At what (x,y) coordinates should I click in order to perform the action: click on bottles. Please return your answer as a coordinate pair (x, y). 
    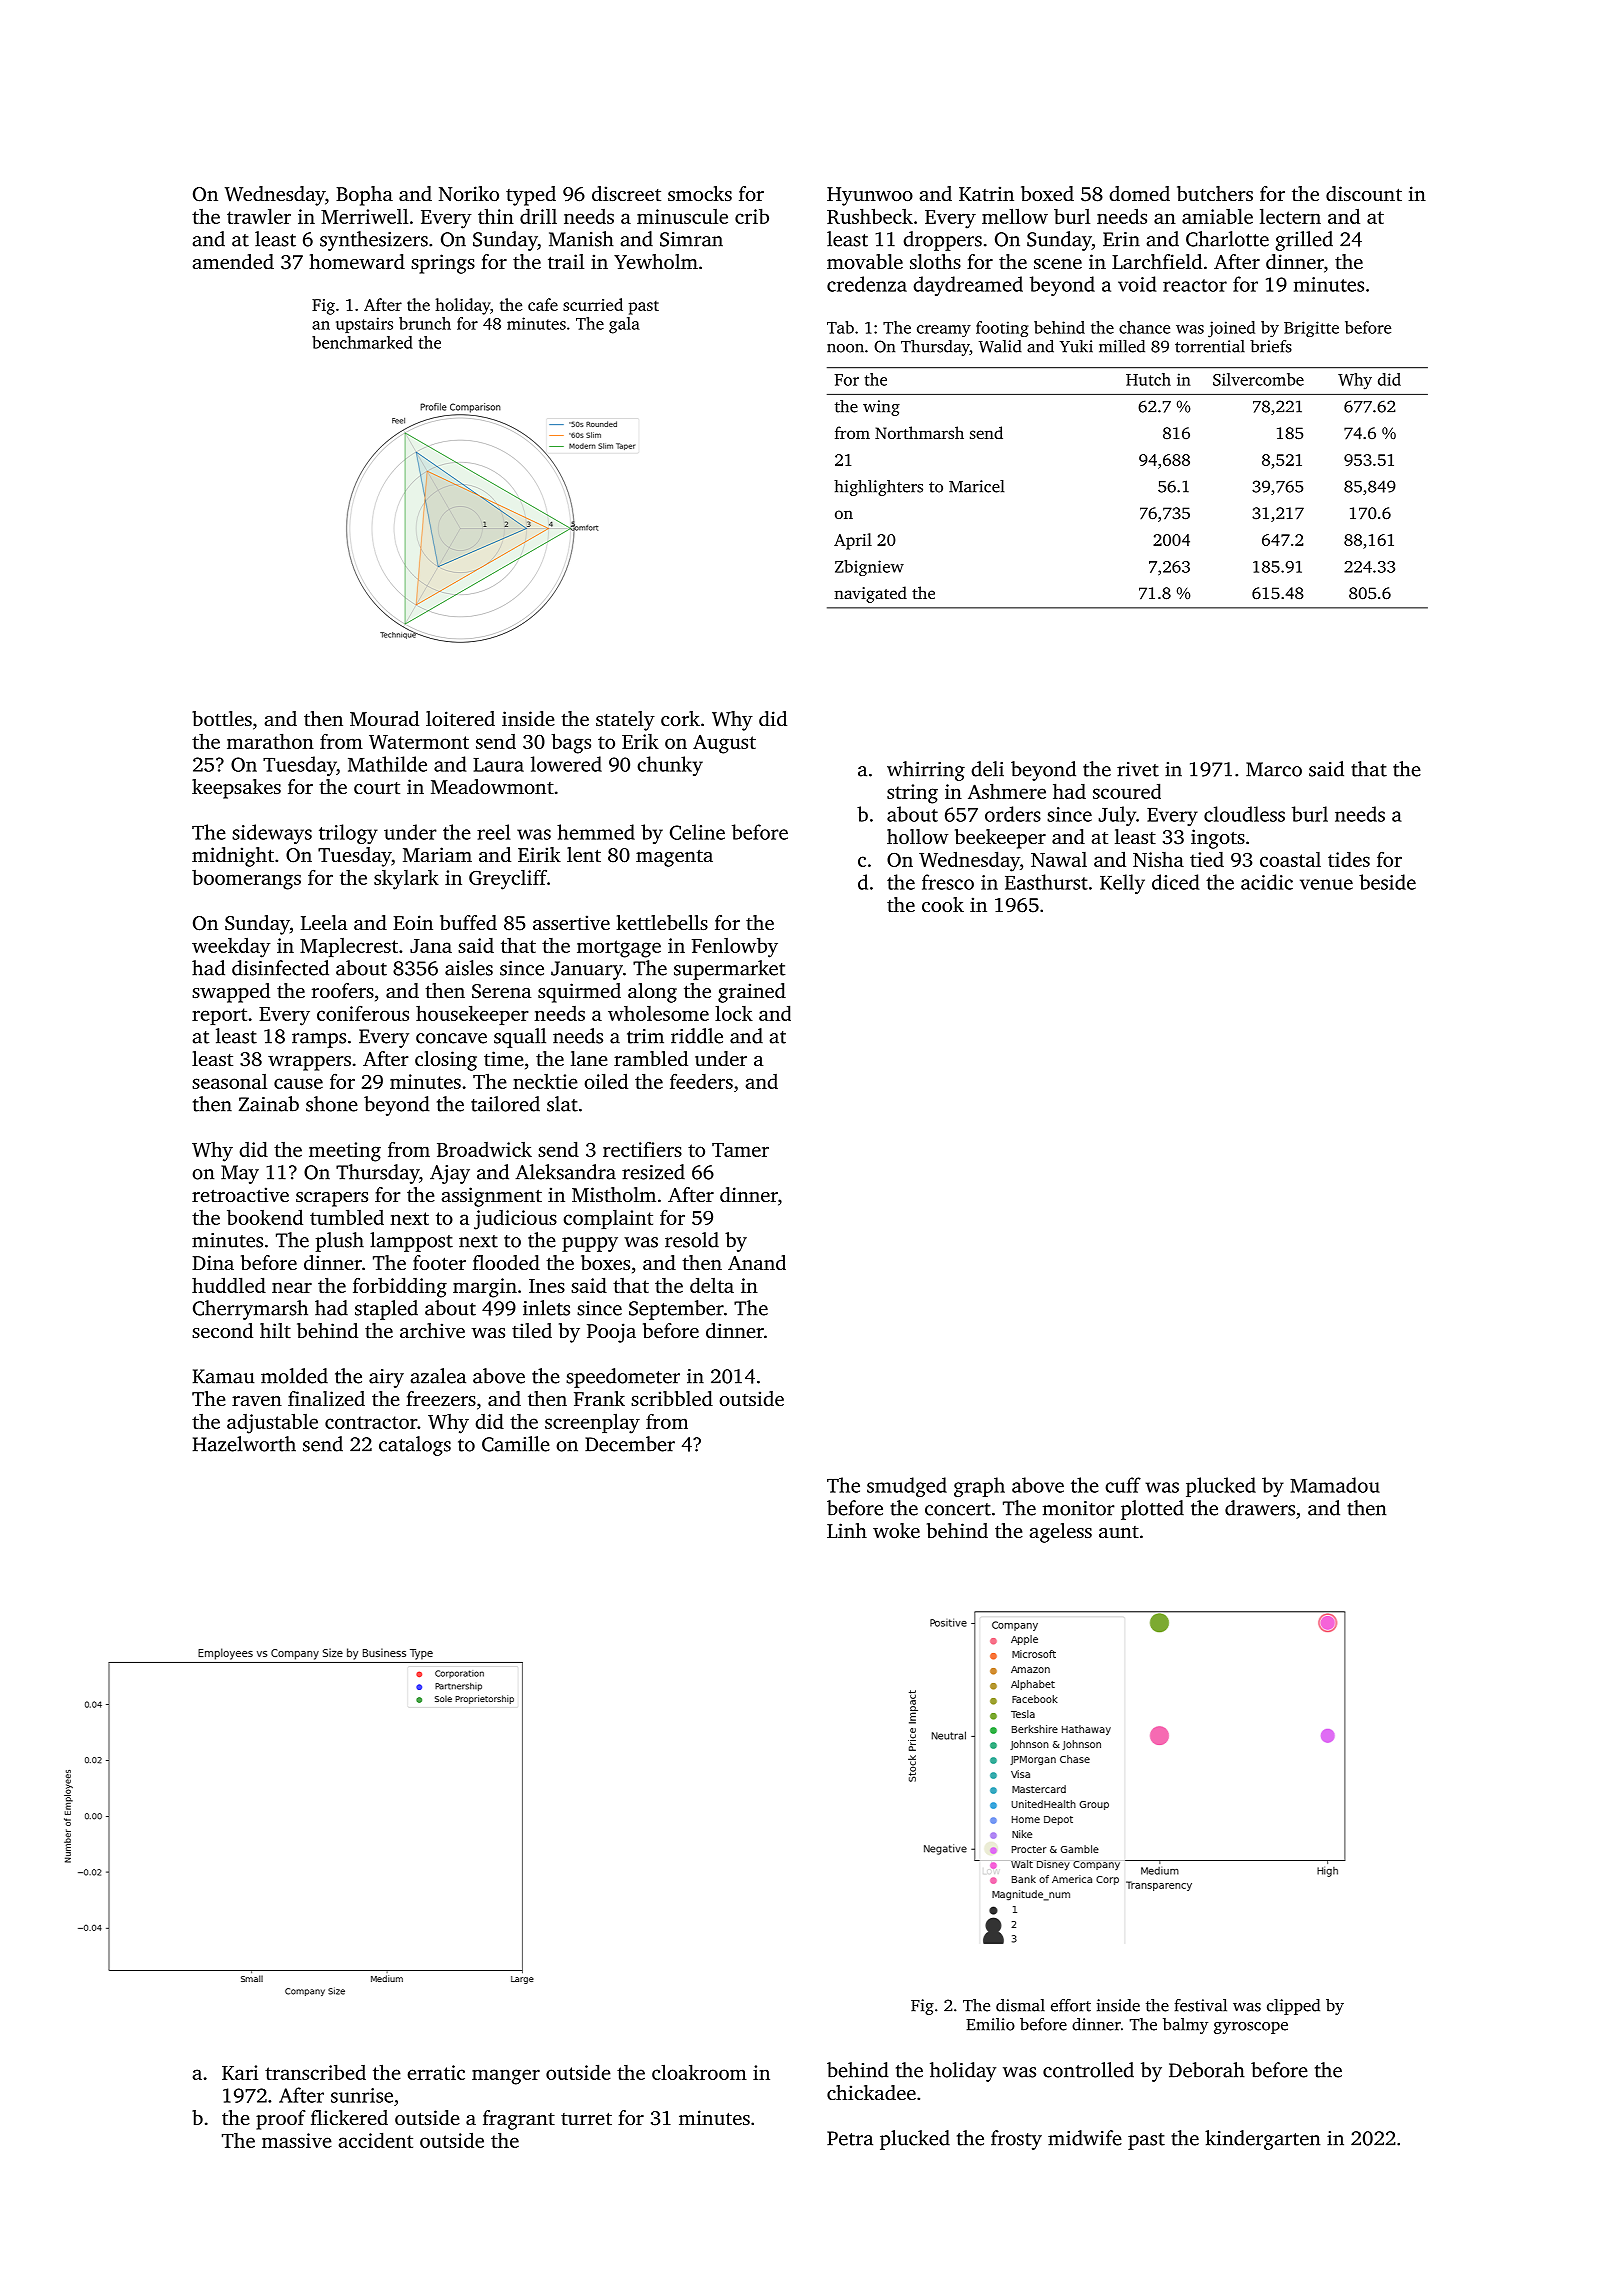
    Looking at the image, I should click on (222, 718).
